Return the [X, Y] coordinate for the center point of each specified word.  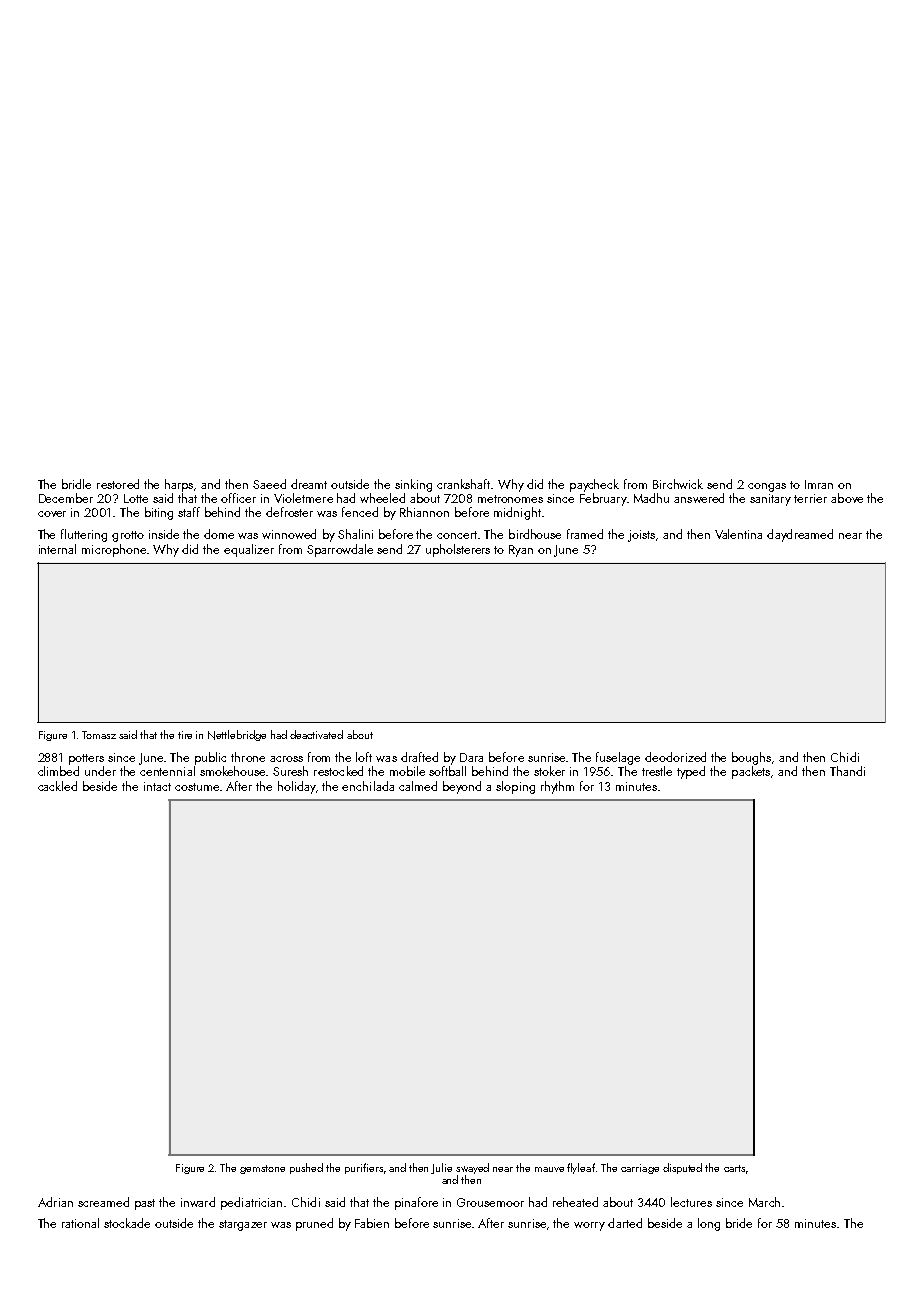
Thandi [847, 771]
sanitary [770, 500]
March [764, 1202]
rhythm [557, 787]
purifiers [364, 1168]
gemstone [262, 1169]
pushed [306, 1168]
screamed [103, 1202]
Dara [471, 757]
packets [751, 772]
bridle [76, 484]
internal [57, 549]
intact [157, 786]
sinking [413, 485]
